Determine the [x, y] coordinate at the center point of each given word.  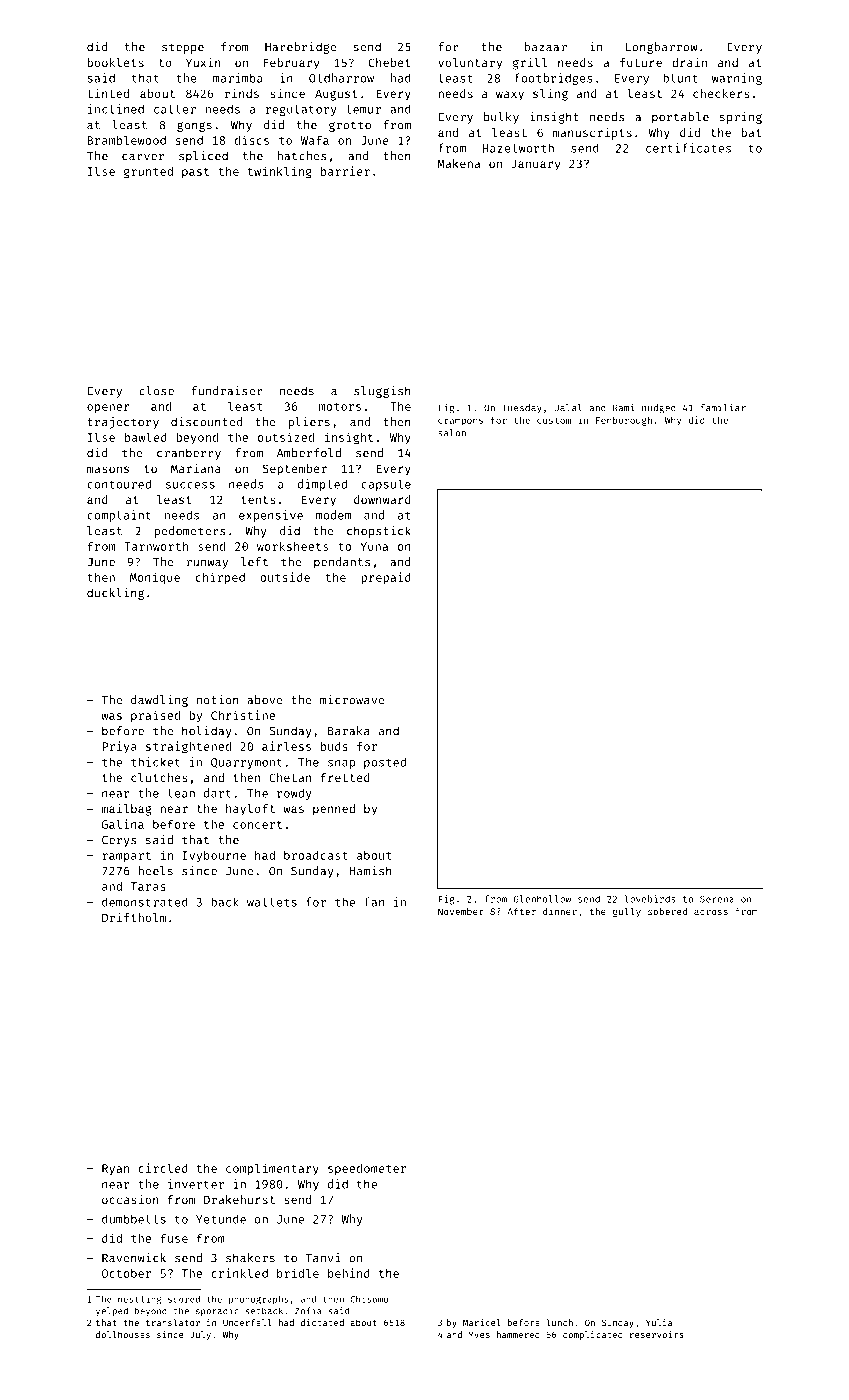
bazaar [546, 47]
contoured [119, 484]
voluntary [470, 64]
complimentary [272, 1169]
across [711, 912]
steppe [183, 48]
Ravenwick [134, 1258]
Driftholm [134, 917]
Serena [717, 899]
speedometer [367, 1169]
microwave [352, 700]
